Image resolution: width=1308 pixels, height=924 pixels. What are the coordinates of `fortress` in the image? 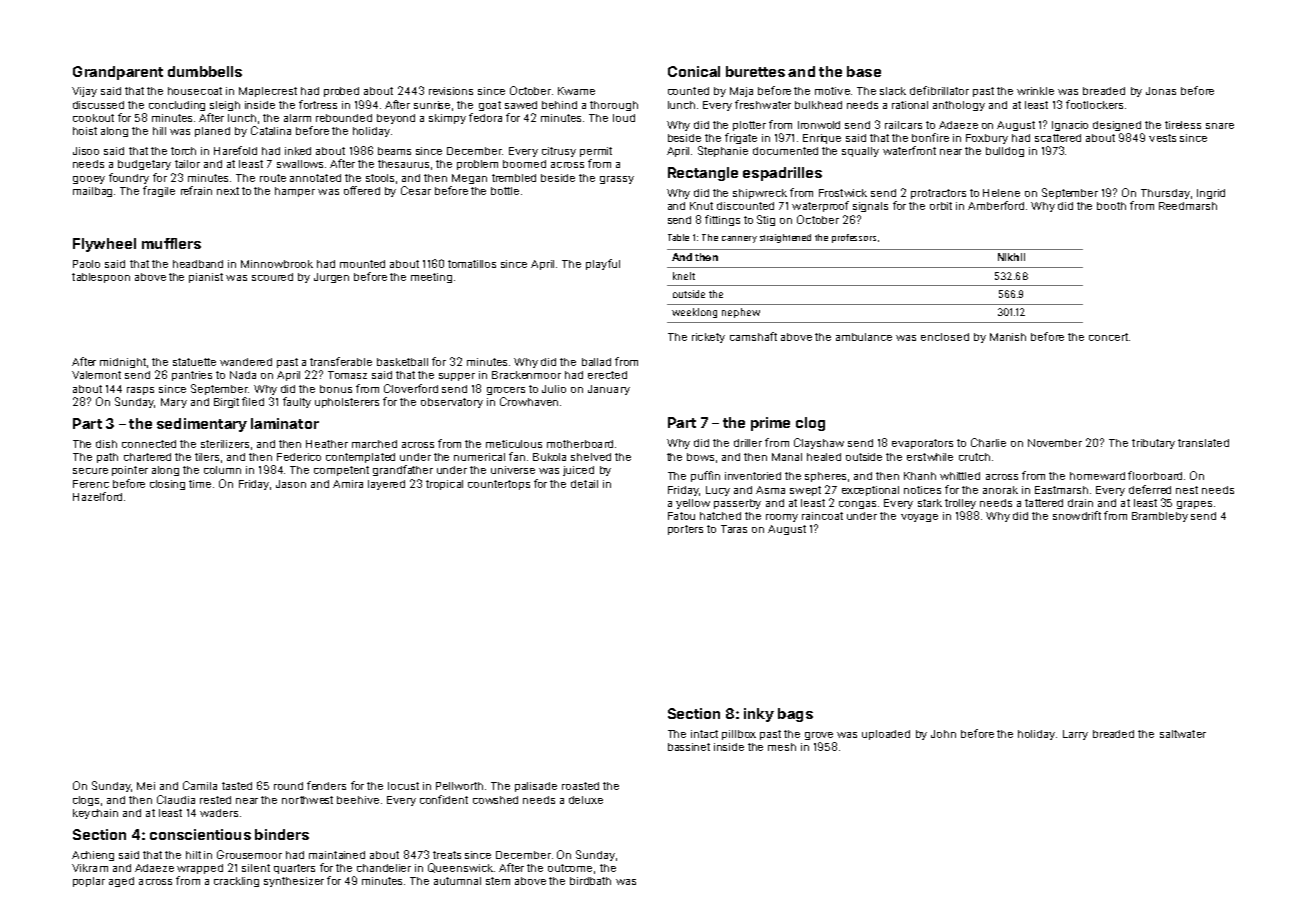 It's located at (318, 104).
